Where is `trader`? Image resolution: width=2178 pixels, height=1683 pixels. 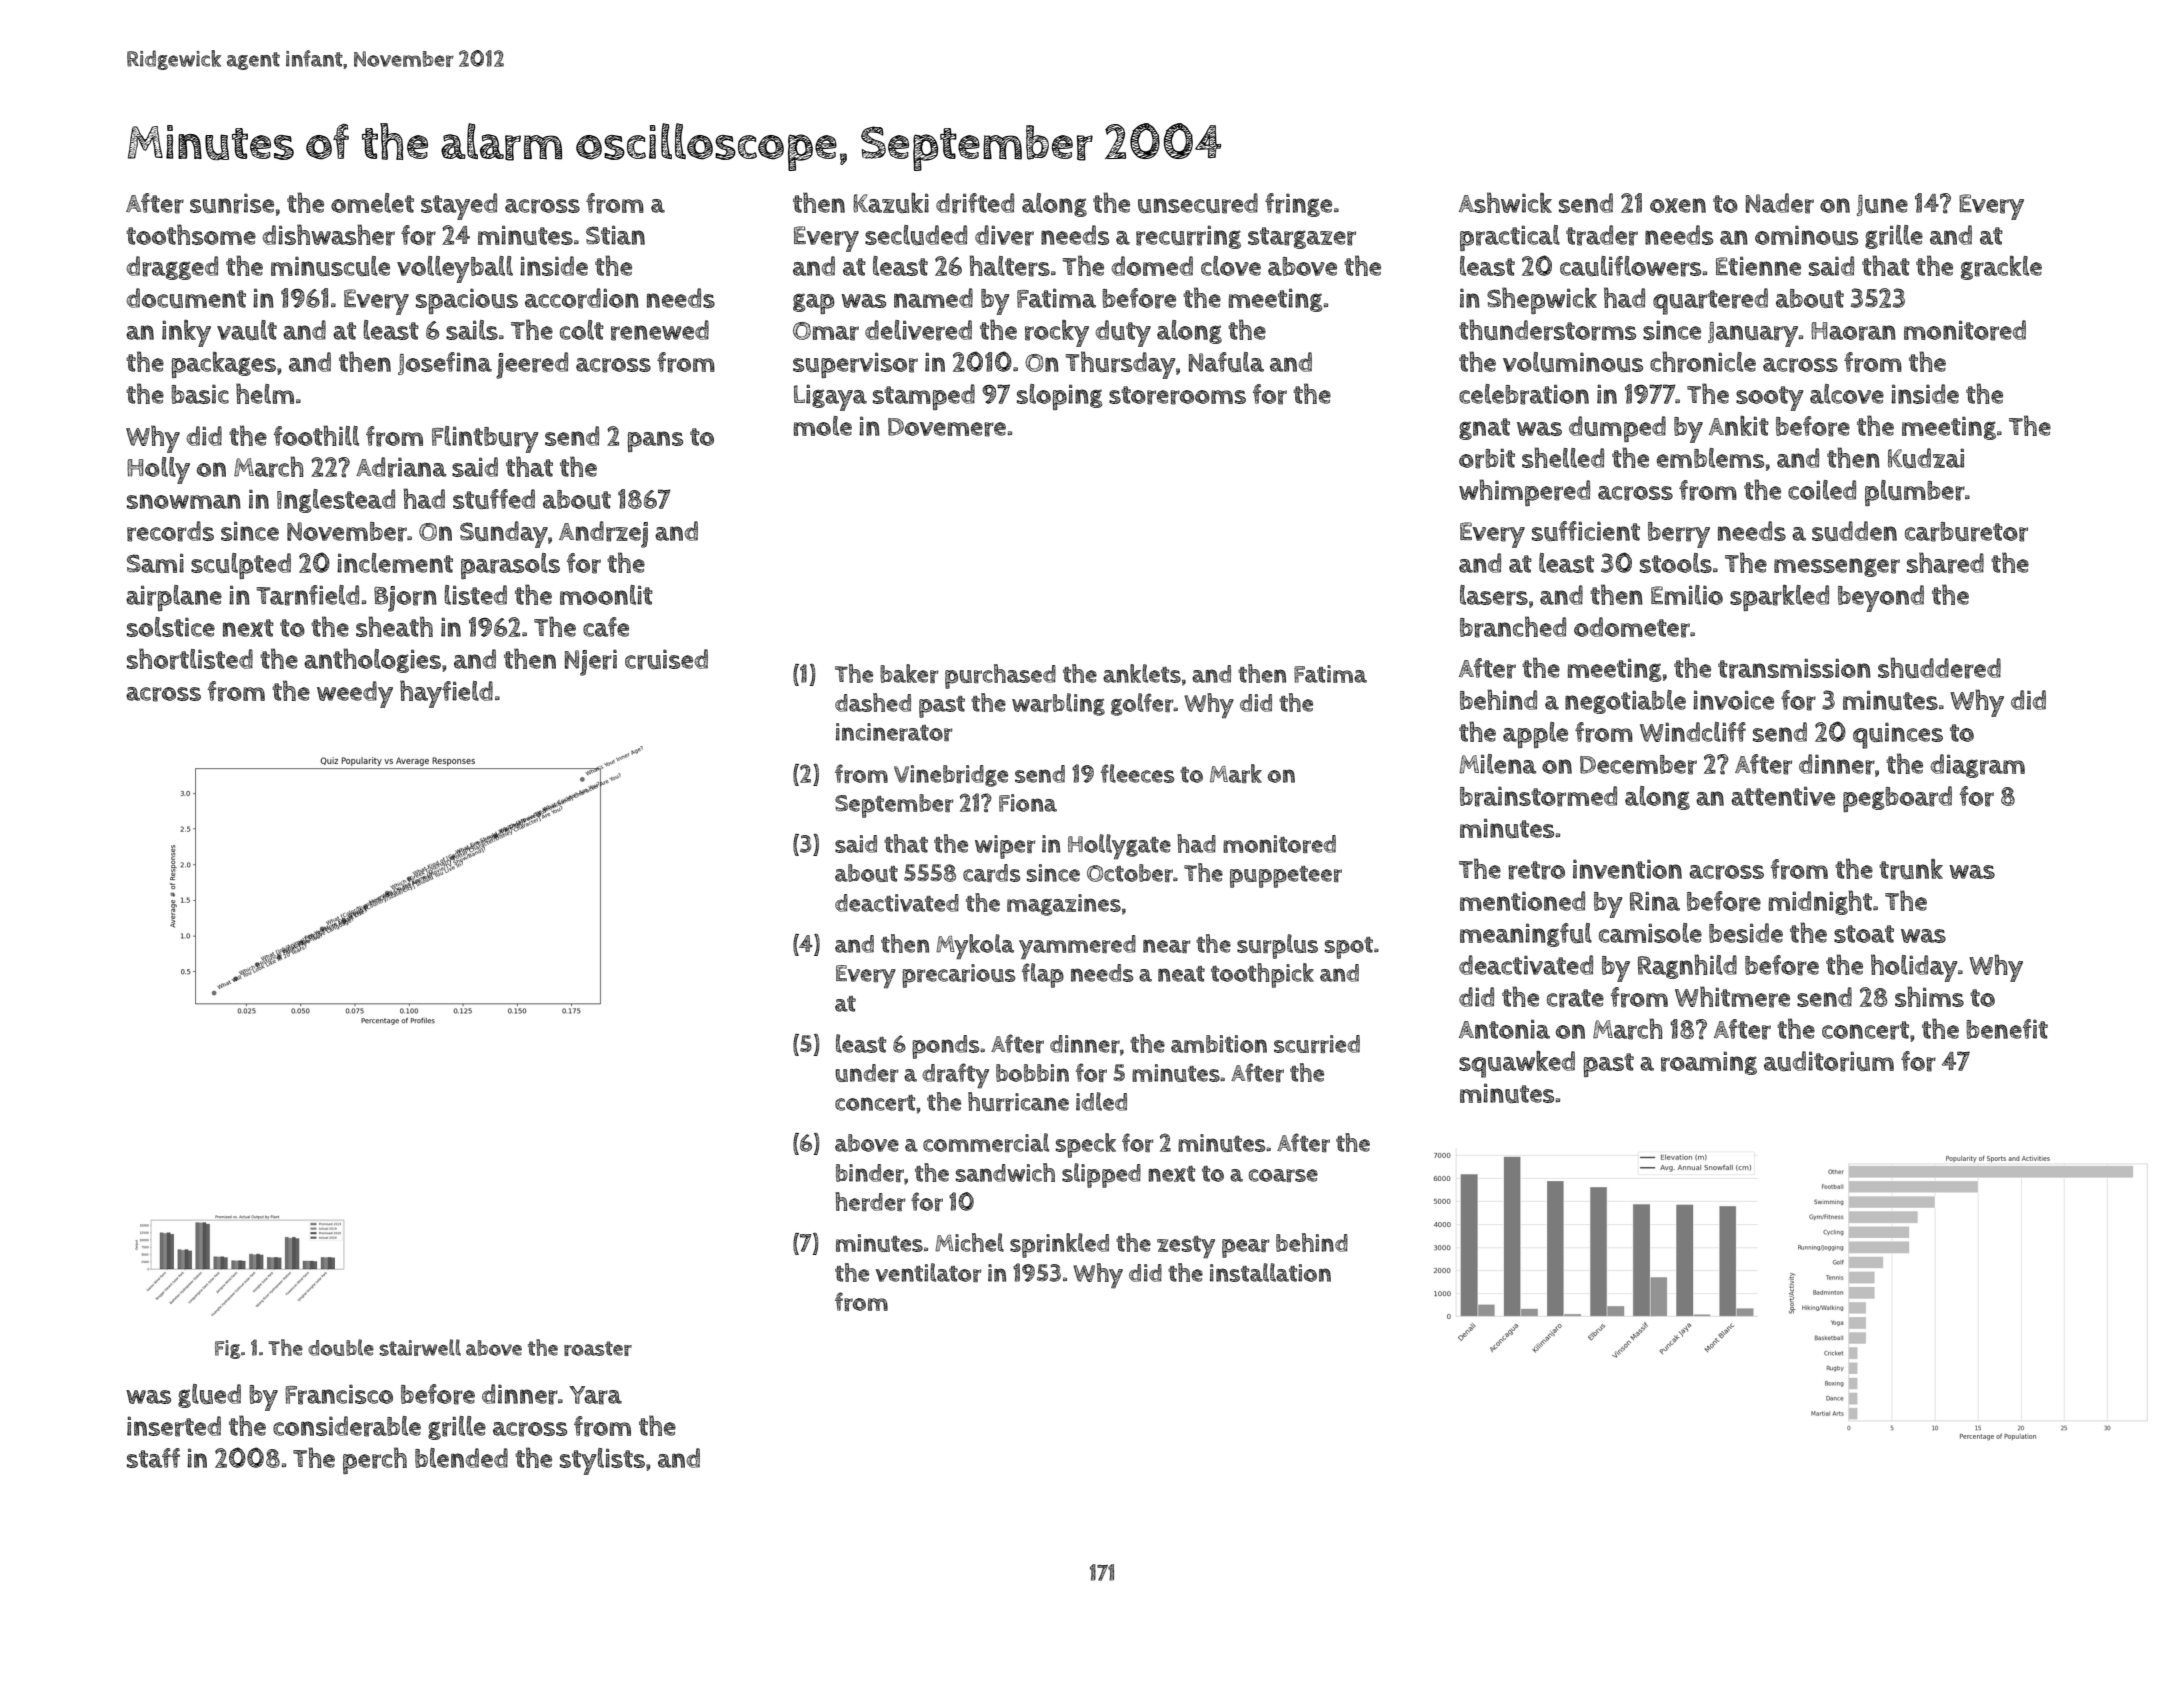
trader is located at coordinates (1602, 235).
